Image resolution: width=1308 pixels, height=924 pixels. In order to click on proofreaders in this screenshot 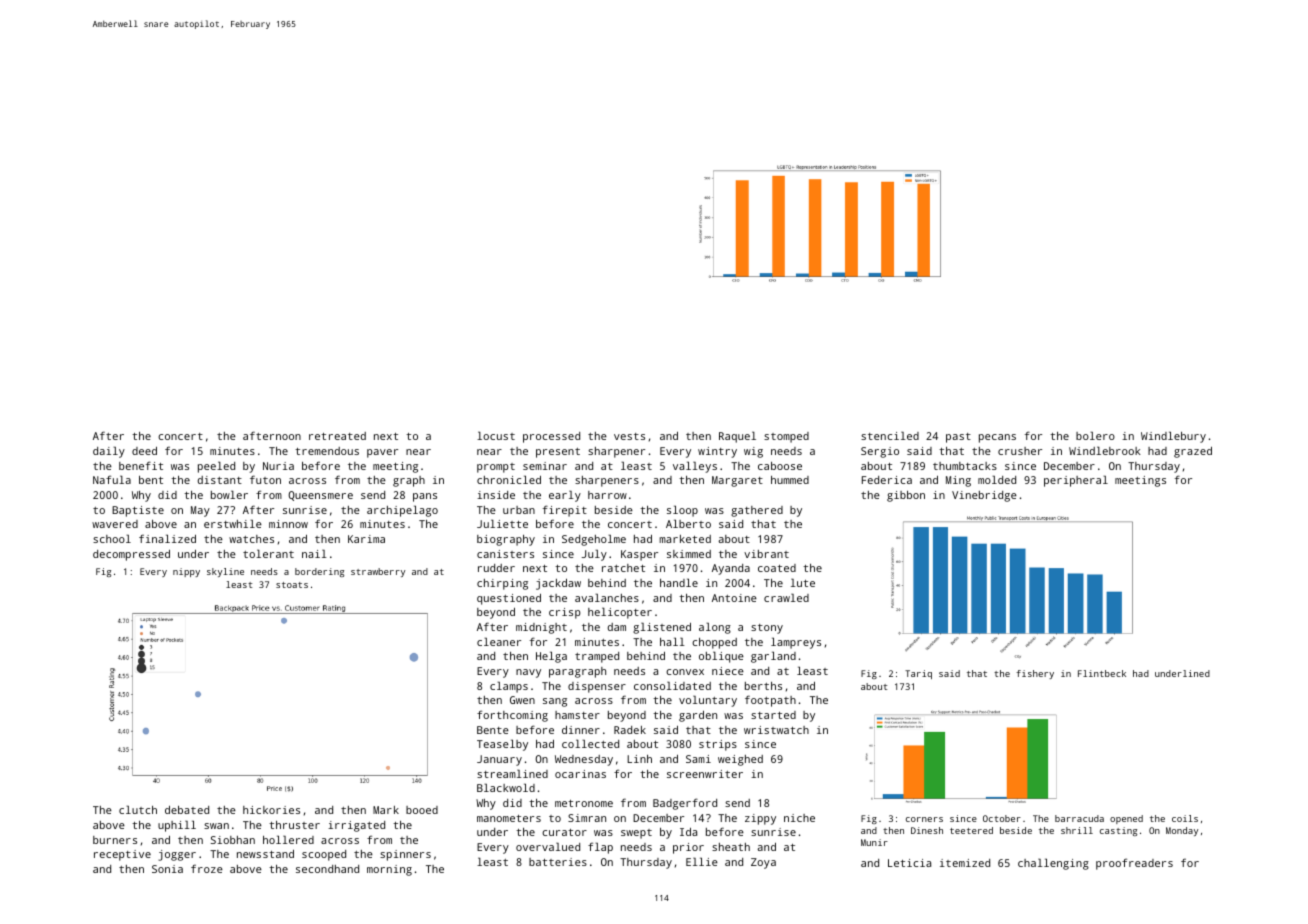, I will do `click(1134, 864)`.
